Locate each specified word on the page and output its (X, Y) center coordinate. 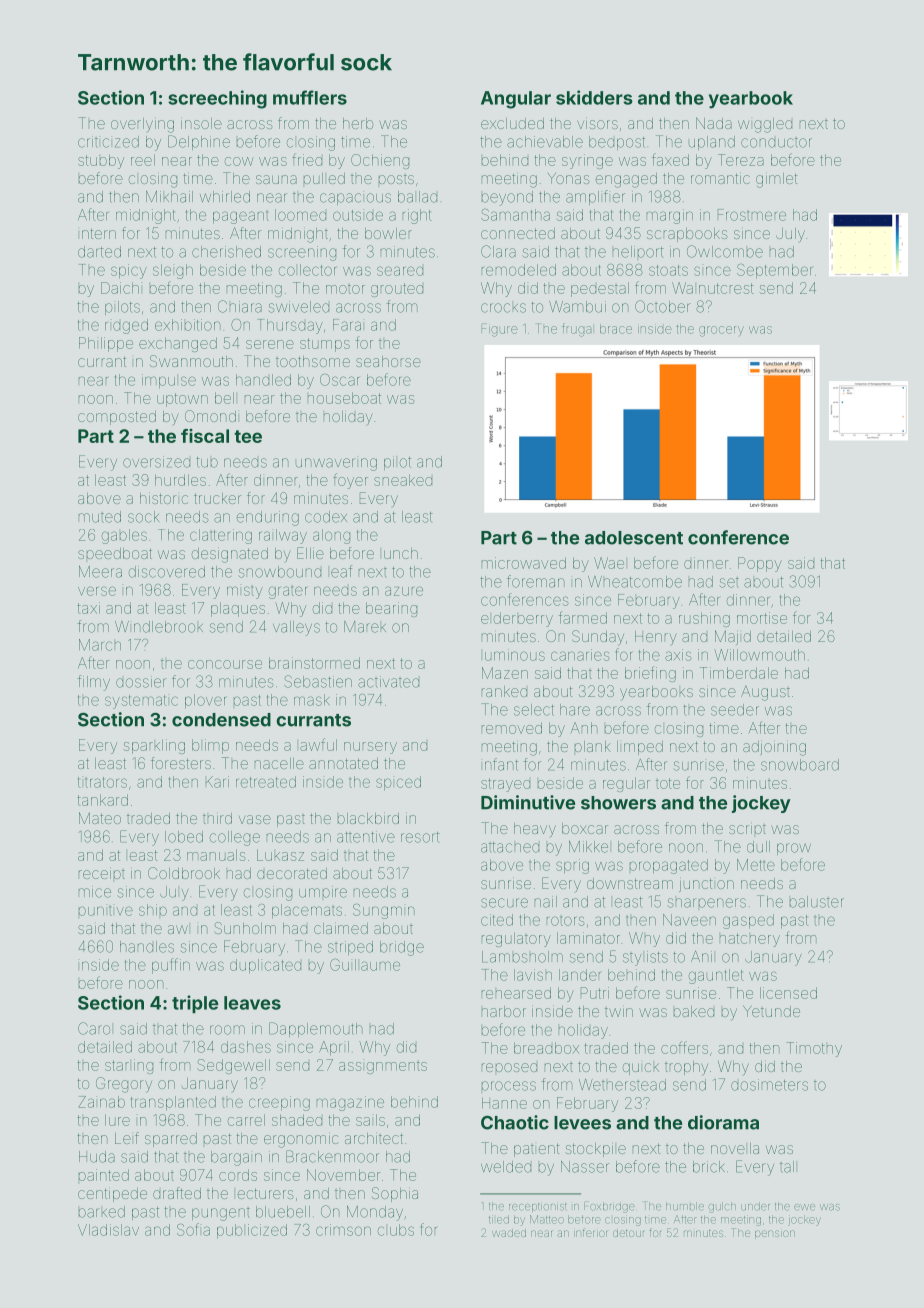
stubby (101, 161)
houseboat (344, 398)
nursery (370, 748)
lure (117, 1120)
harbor (504, 1011)
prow (794, 849)
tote (668, 783)
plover (205, 701)
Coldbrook (184, 873)
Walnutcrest (713, 288)
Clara (498, 251)
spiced (398, 783)
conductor (776, 143)
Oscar (339, 380)
